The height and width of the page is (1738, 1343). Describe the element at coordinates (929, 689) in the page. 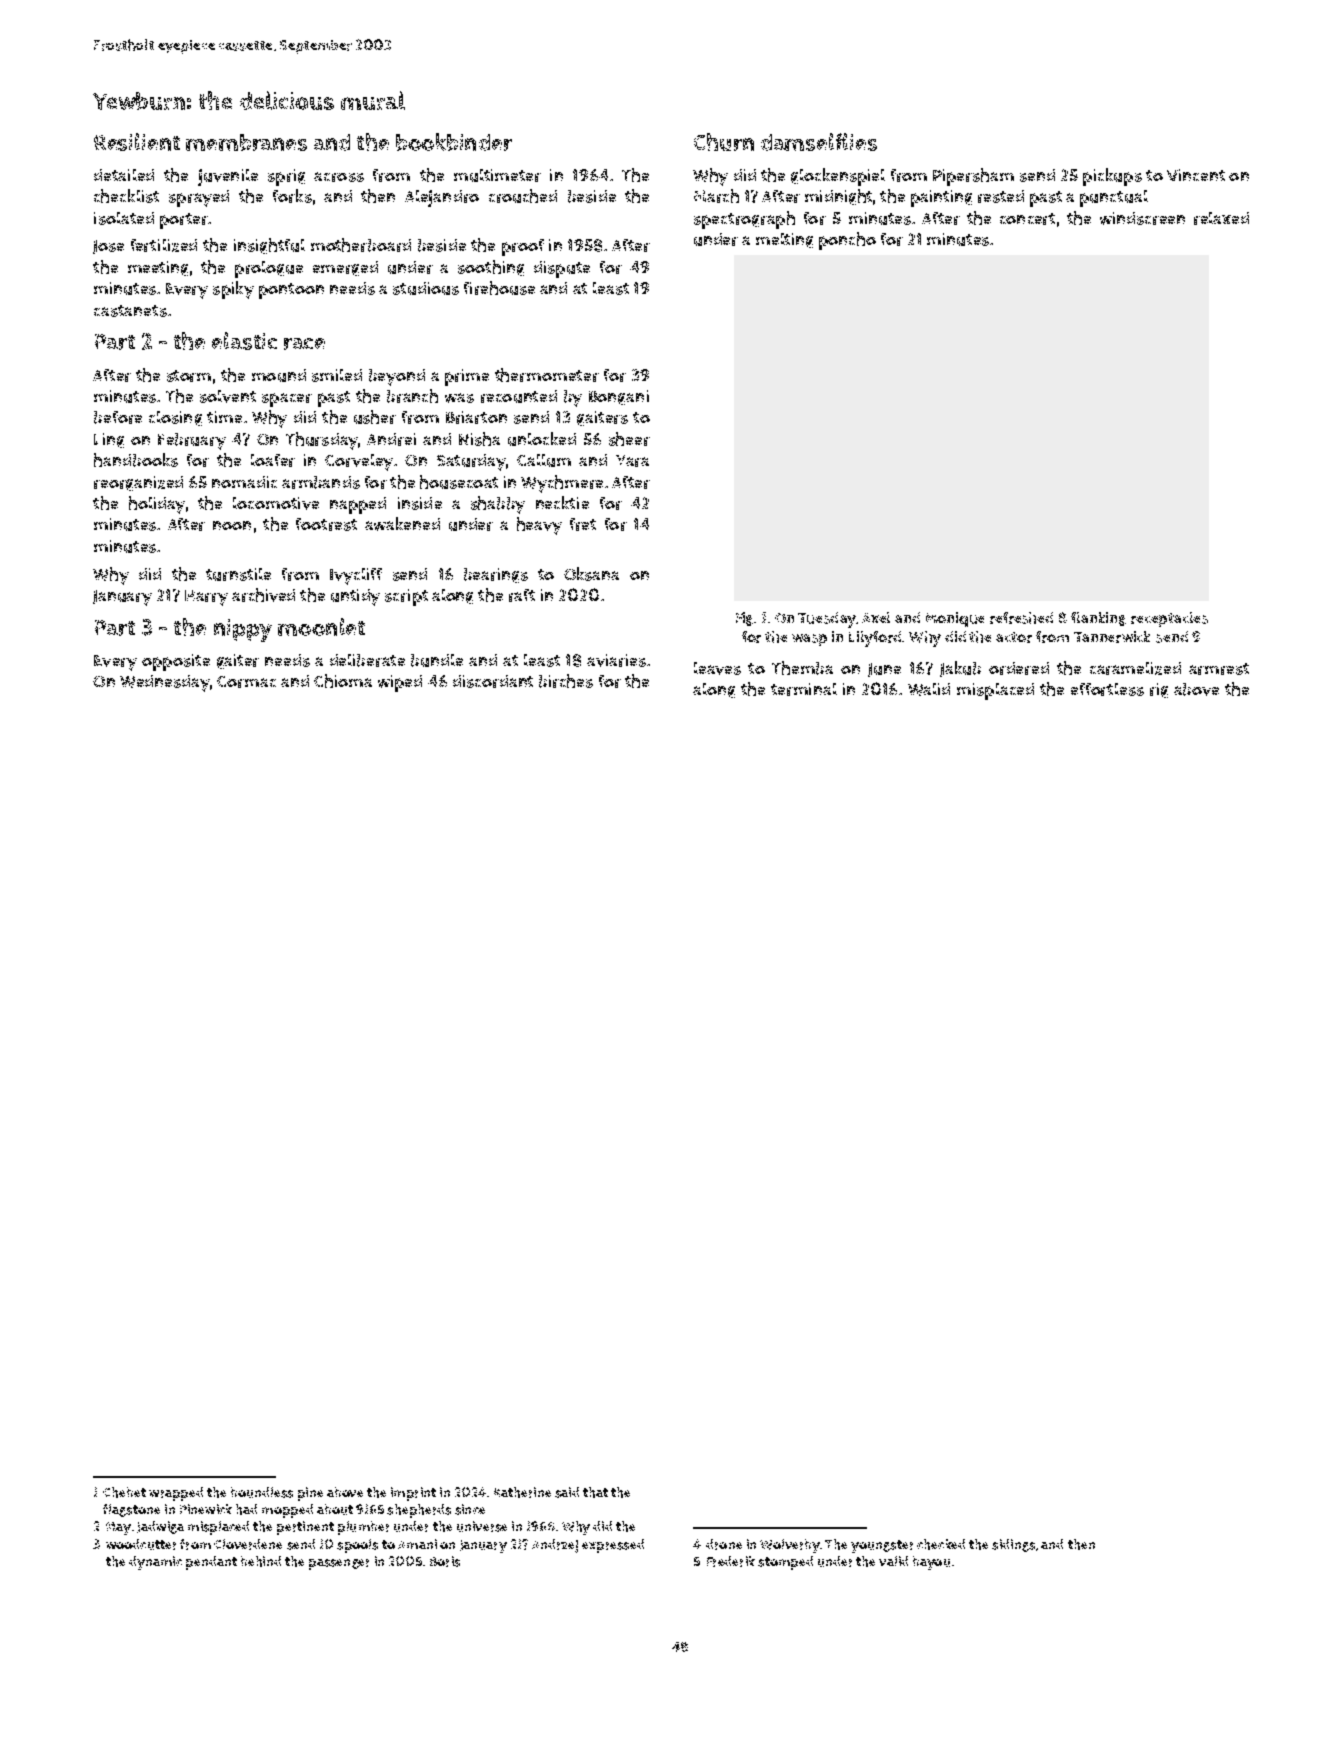

I see `Walid` at that location.
